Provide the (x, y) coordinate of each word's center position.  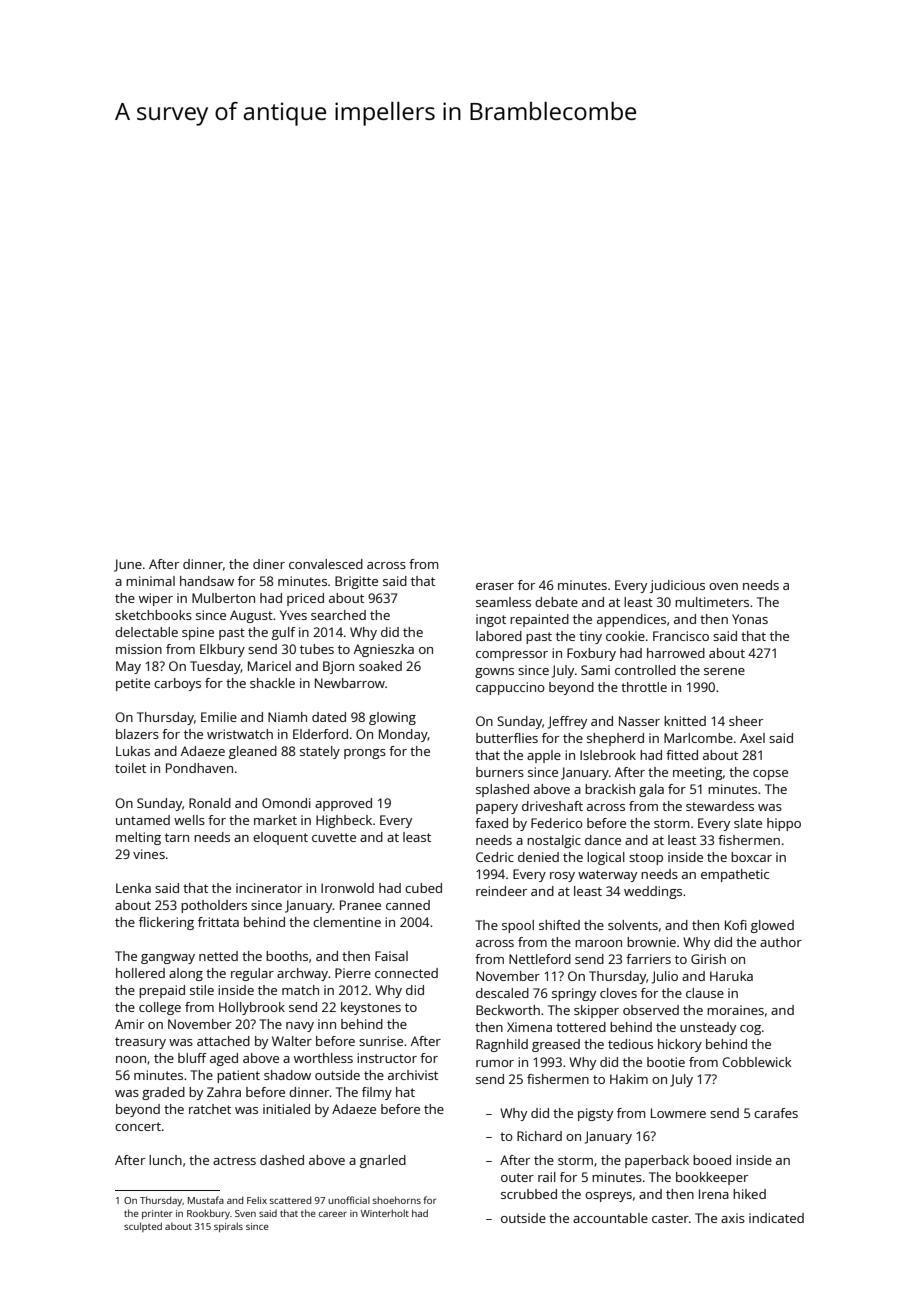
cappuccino (510, 688)
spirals (228, 1227)
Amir (129, 1024)
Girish (708, 959)
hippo (784, 824)
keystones (371, 1008)
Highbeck (344, 821)
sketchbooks (153, 615)
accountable (610, 1218)
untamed (143, 820)
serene (724, 671)
